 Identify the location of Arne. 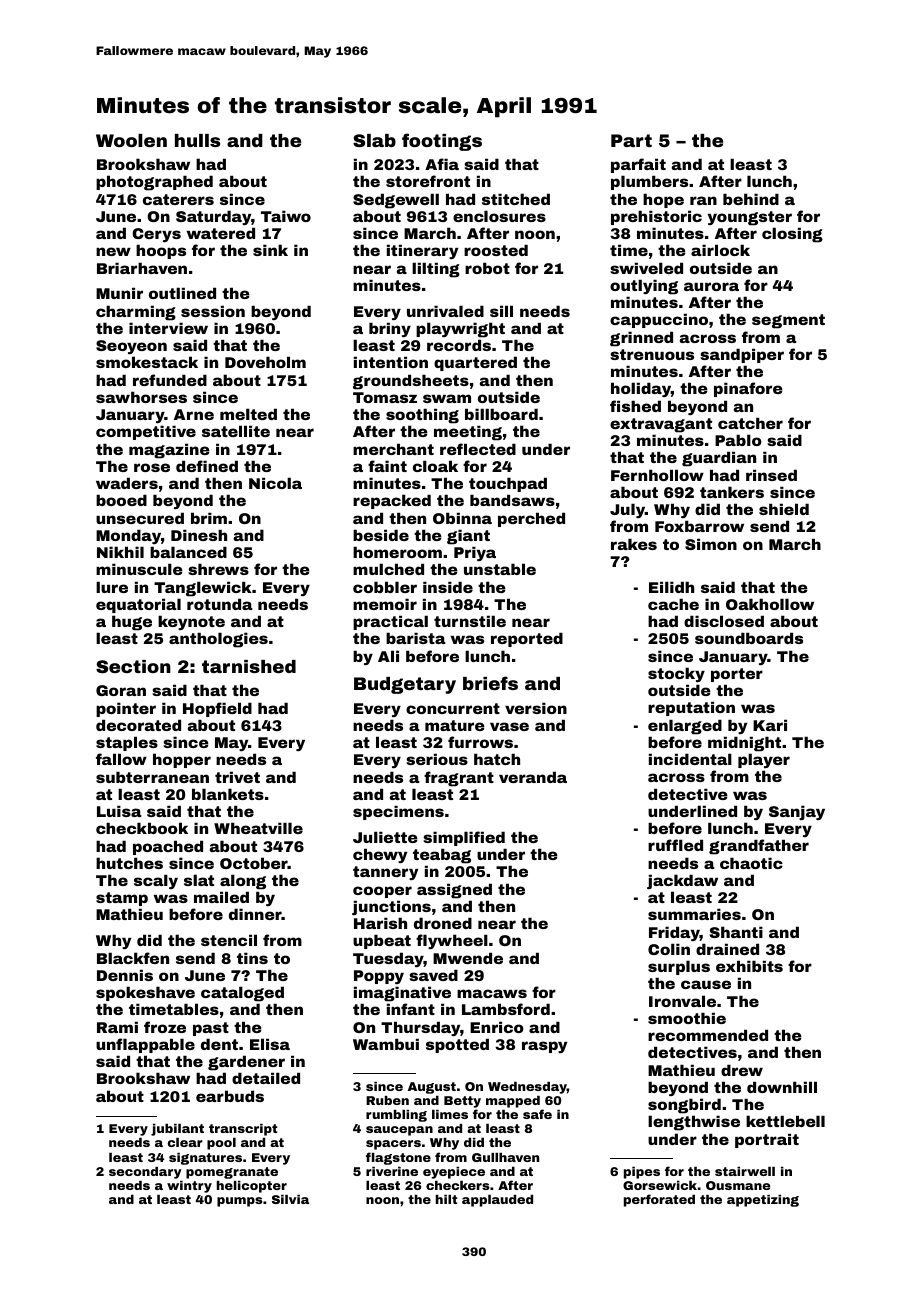
(194, 414).
